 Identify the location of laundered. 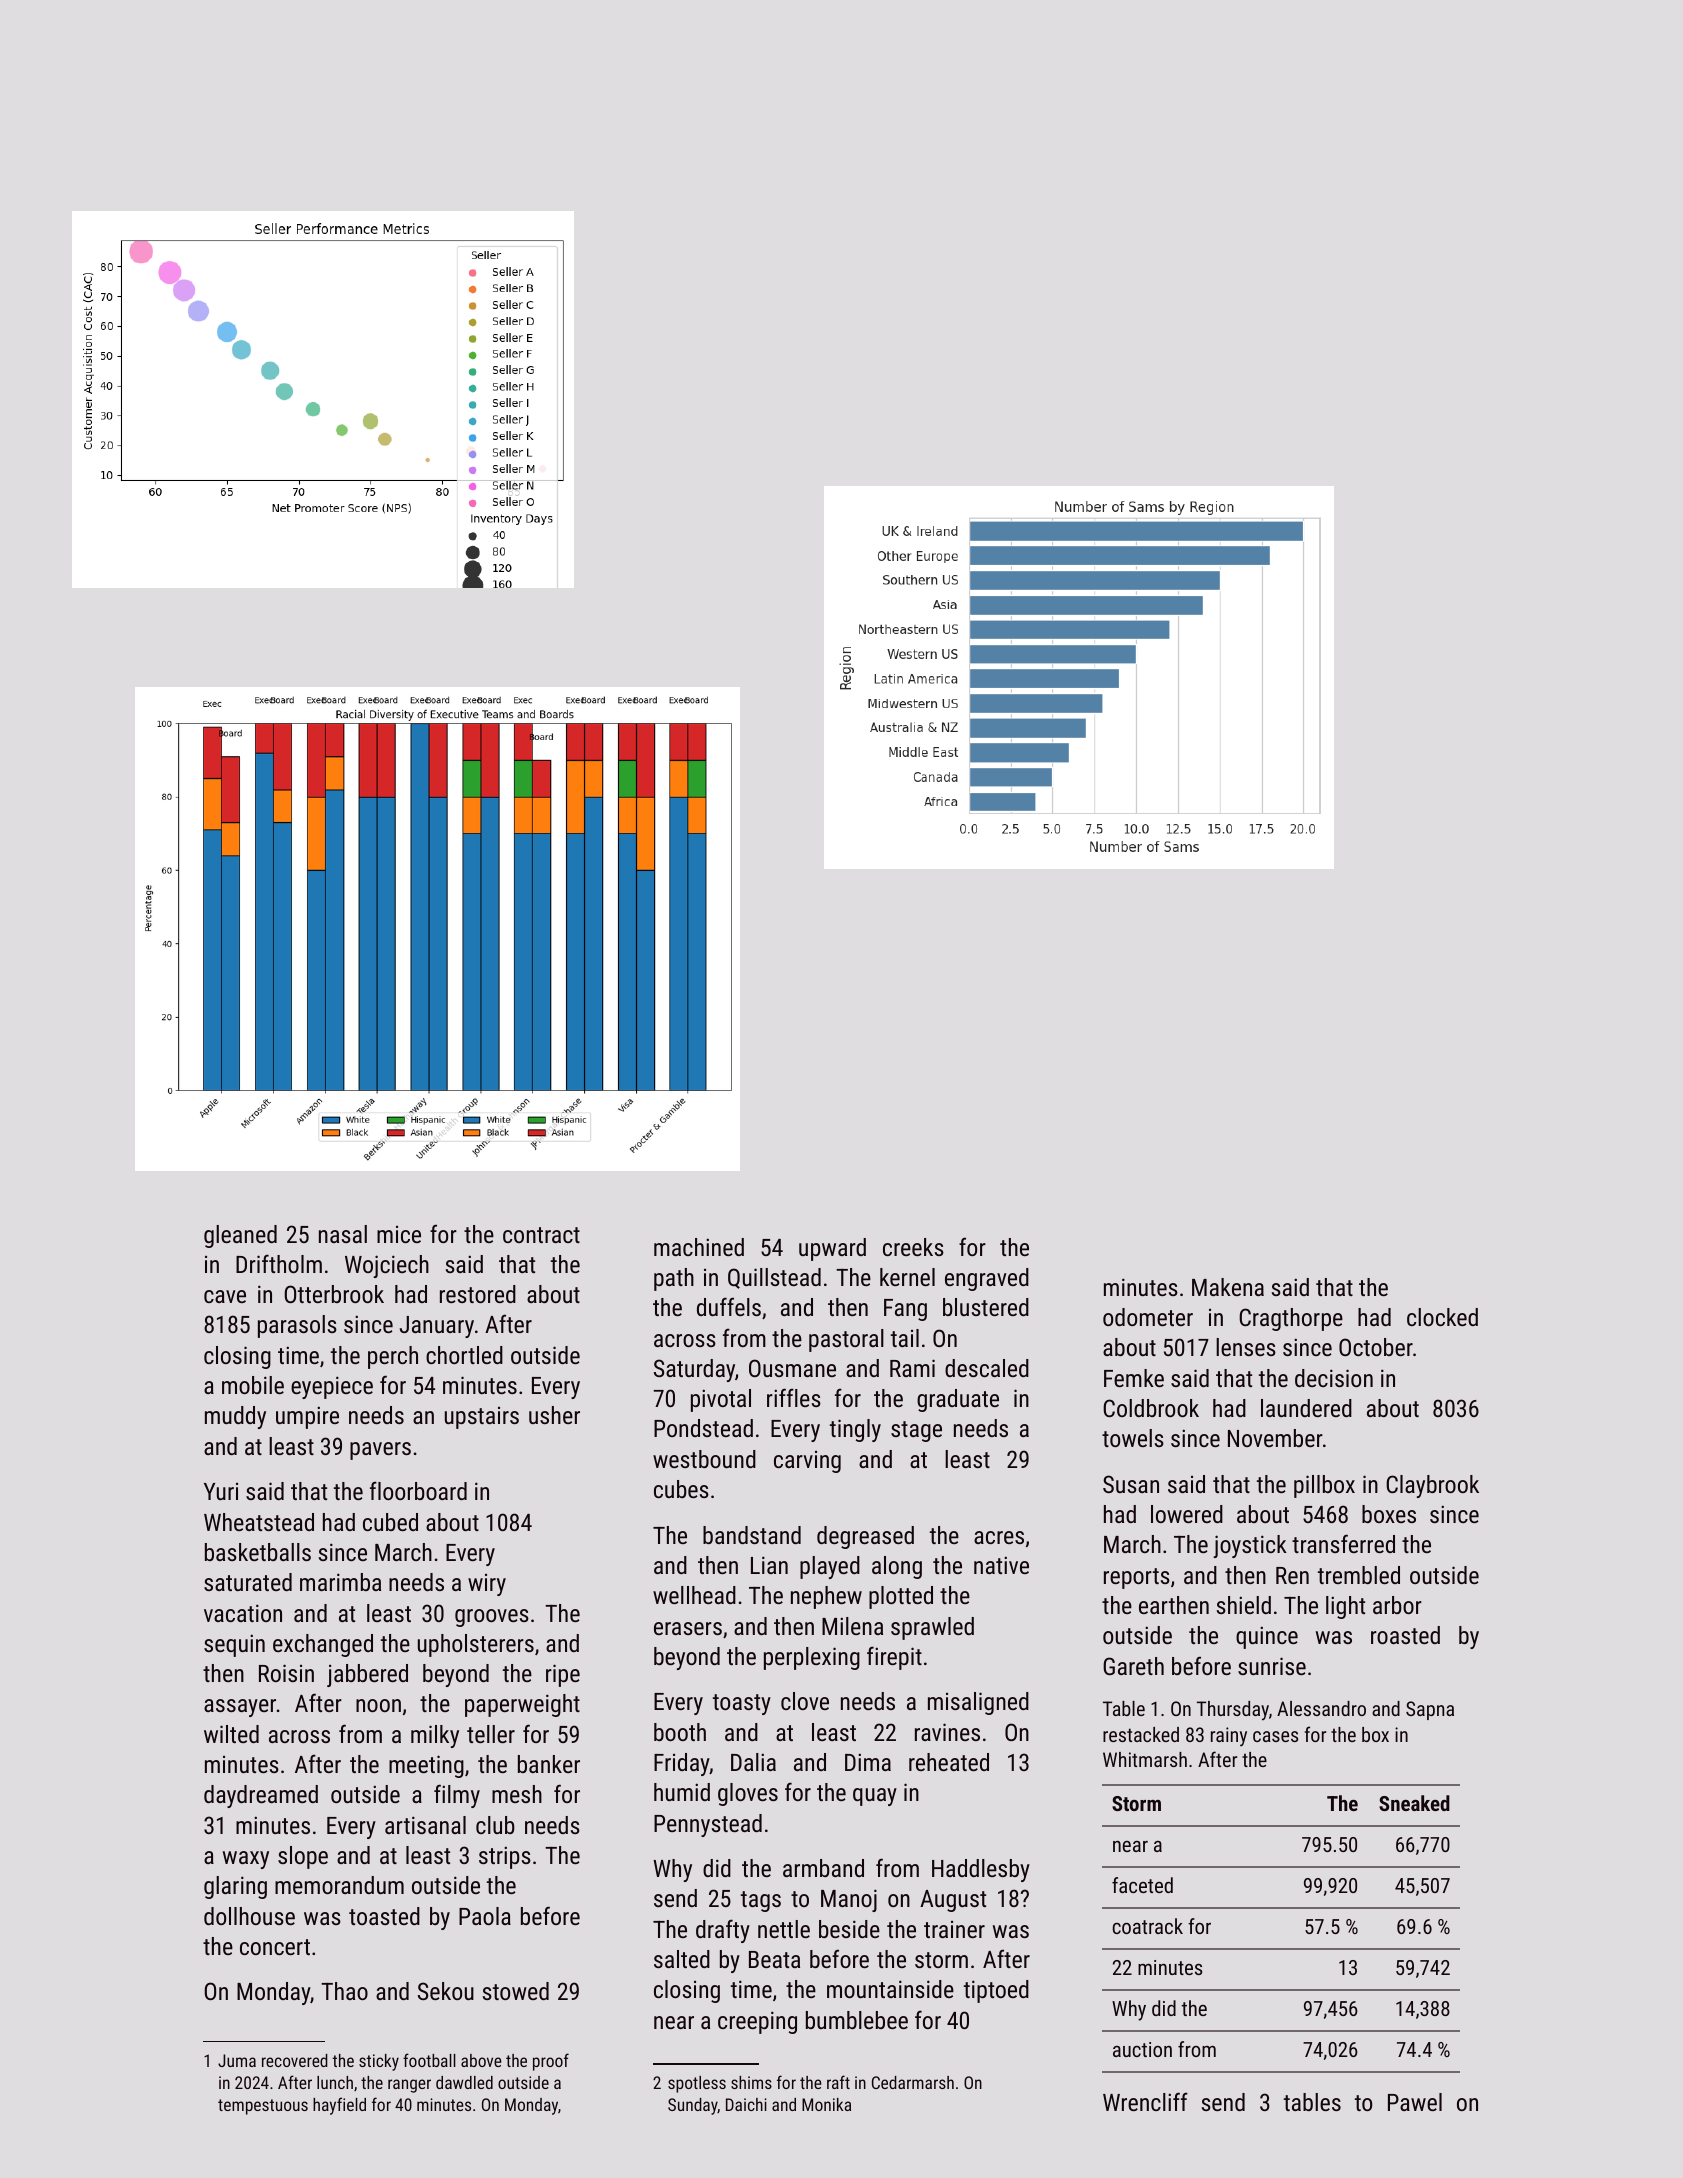
(1306, 1408).
